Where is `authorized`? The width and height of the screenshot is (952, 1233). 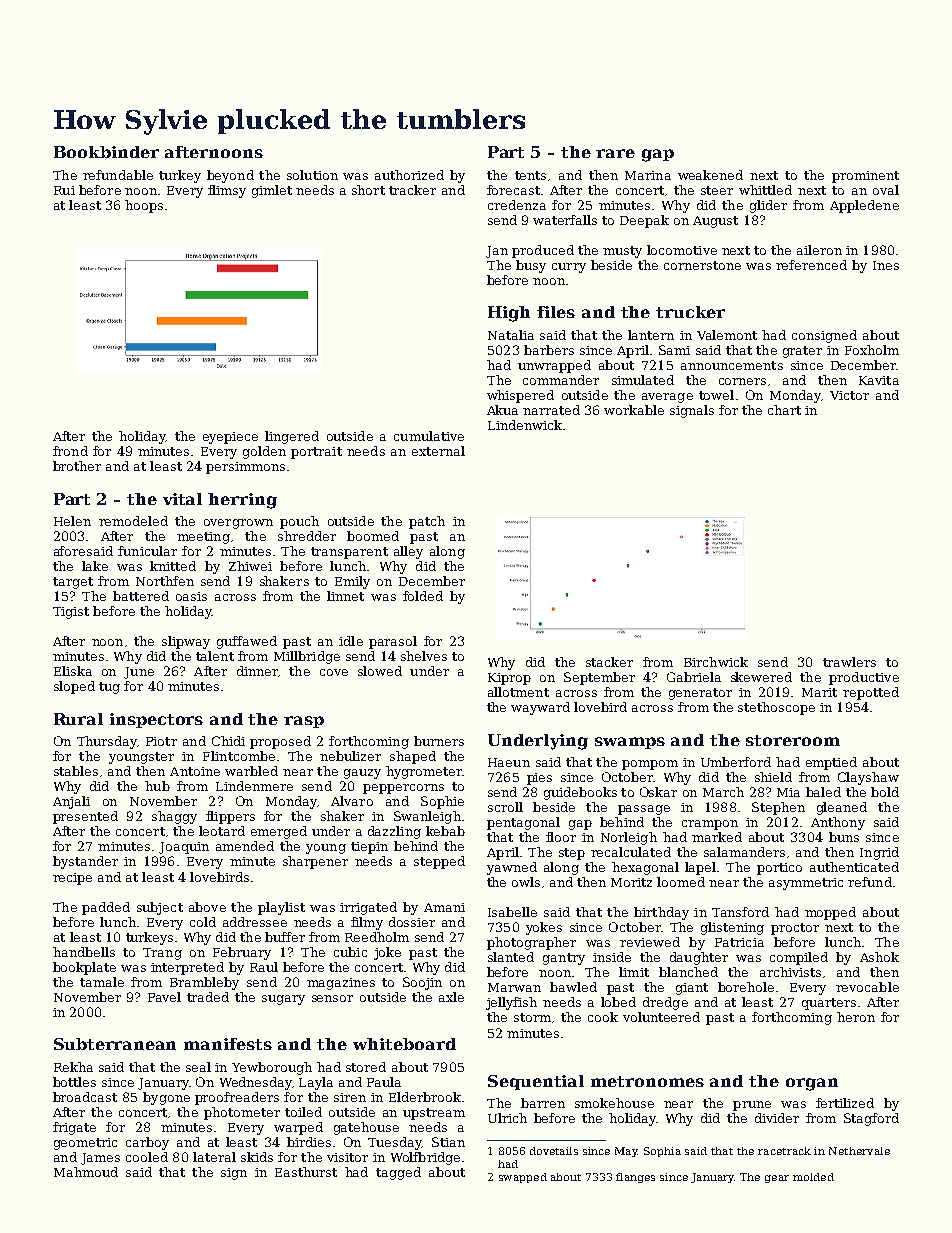 authorized is located at coordinates (409, 175).
